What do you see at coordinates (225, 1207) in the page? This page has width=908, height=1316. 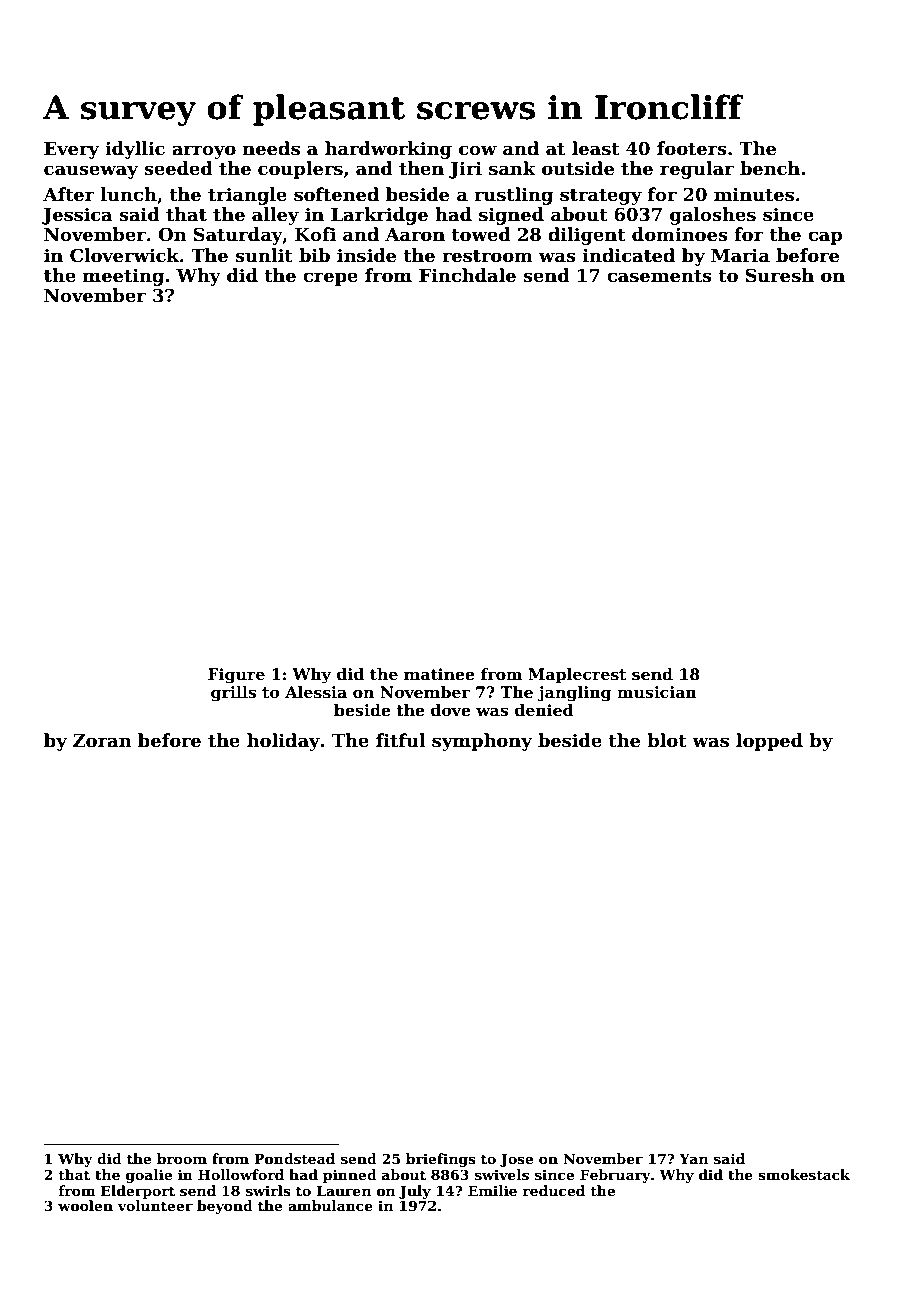 I see `beyond` at bounding box center [225, 1207].
